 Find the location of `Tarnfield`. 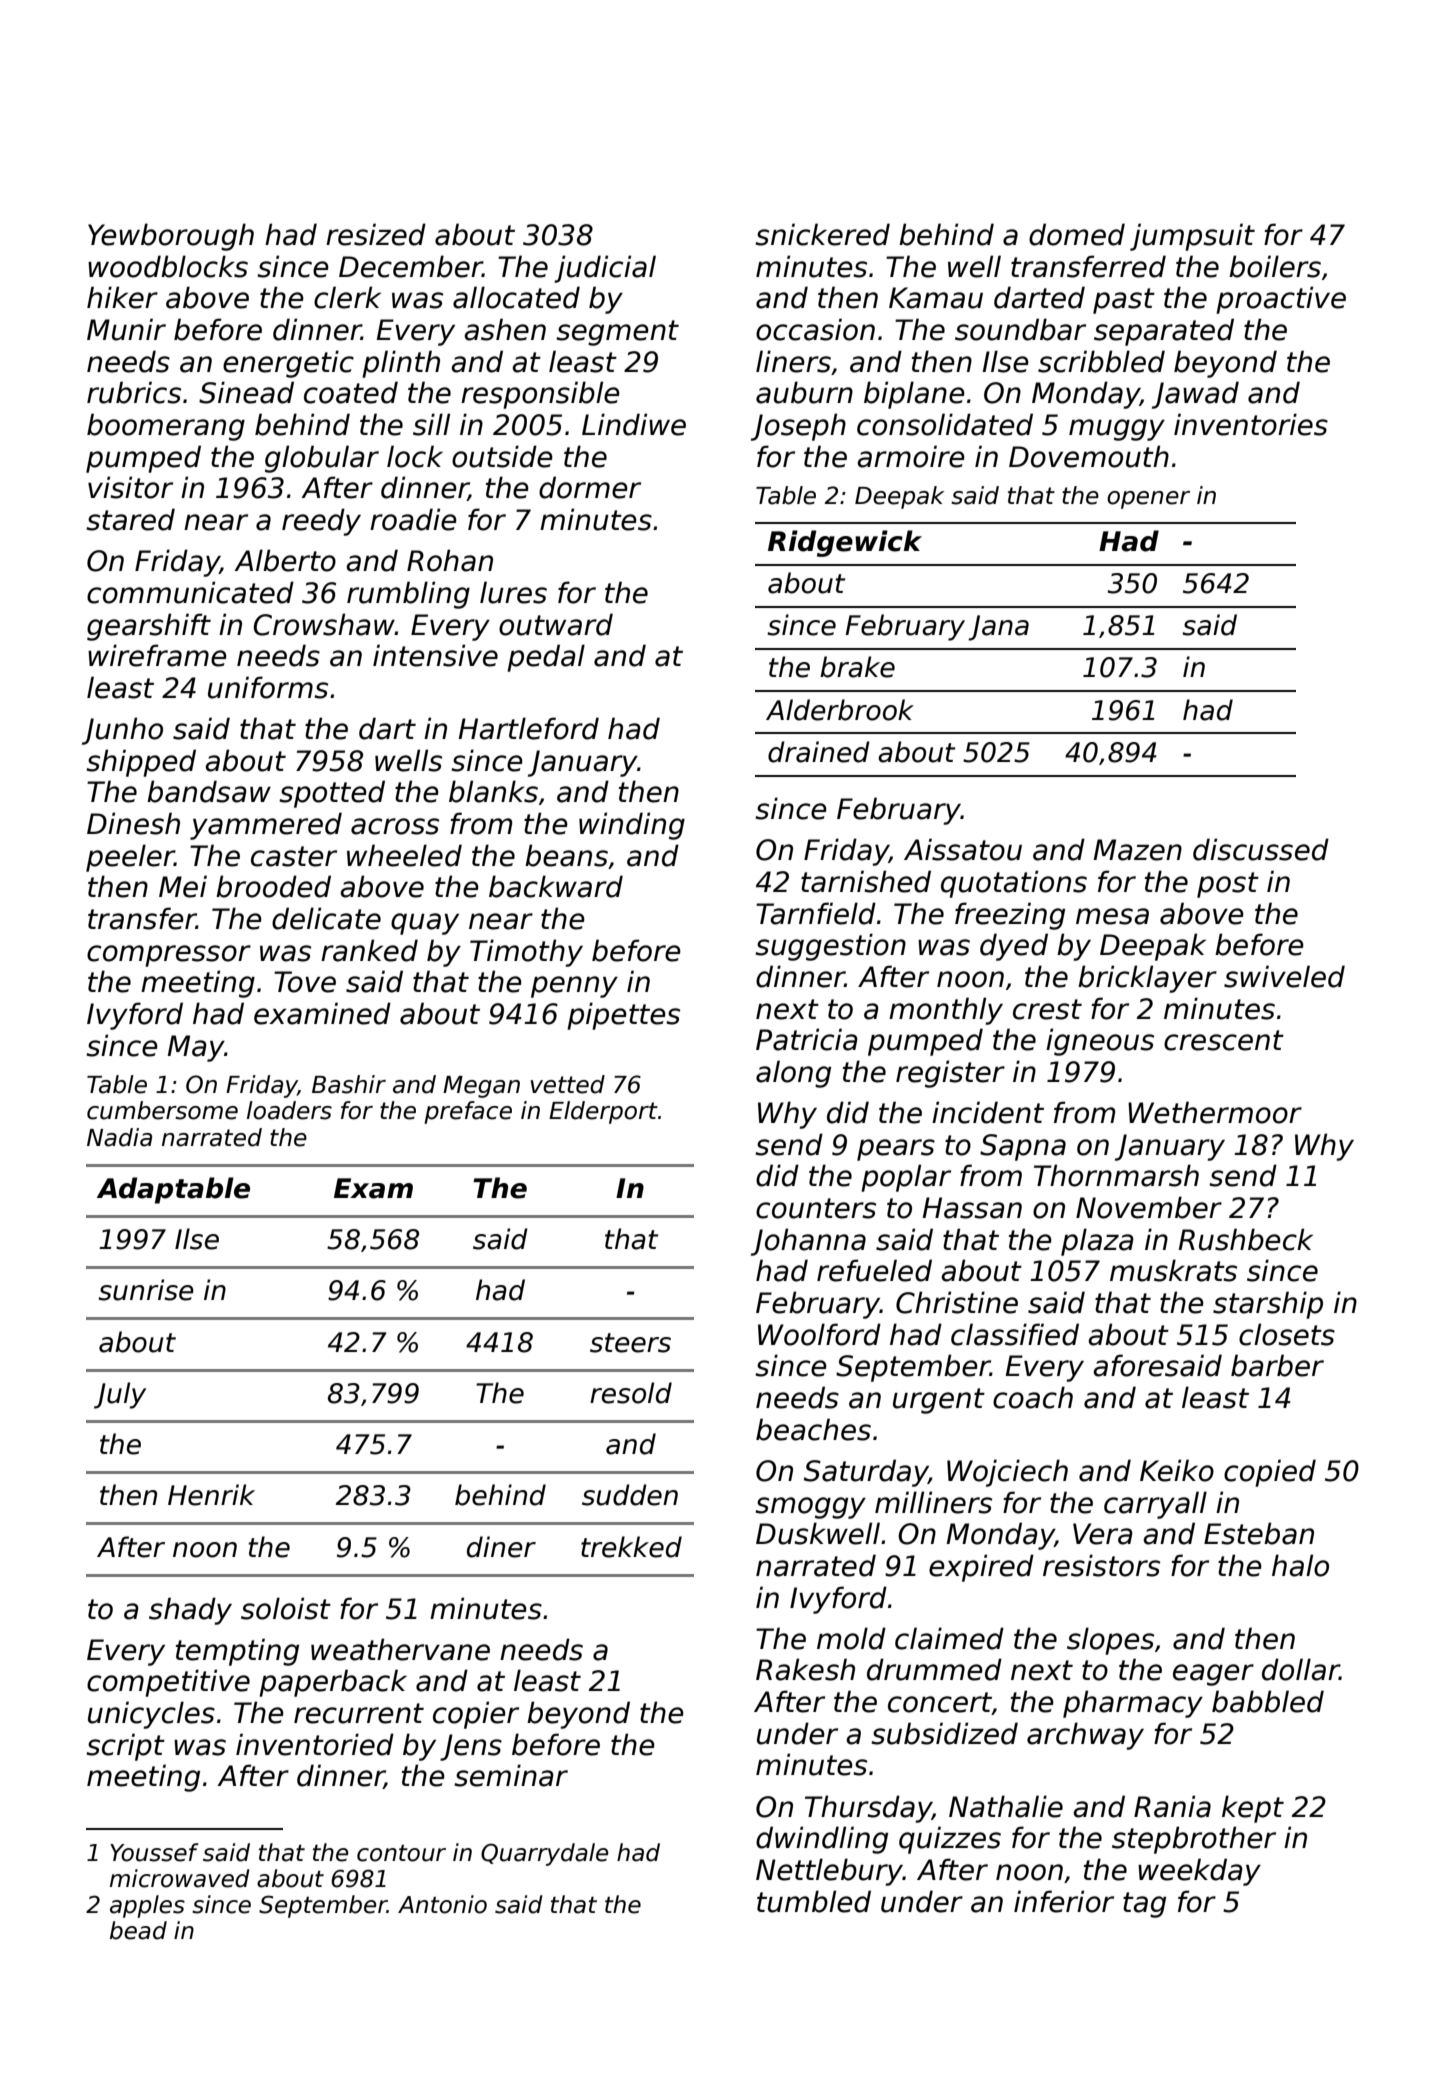

Tarnfield is located at coordinates (816, 913).
